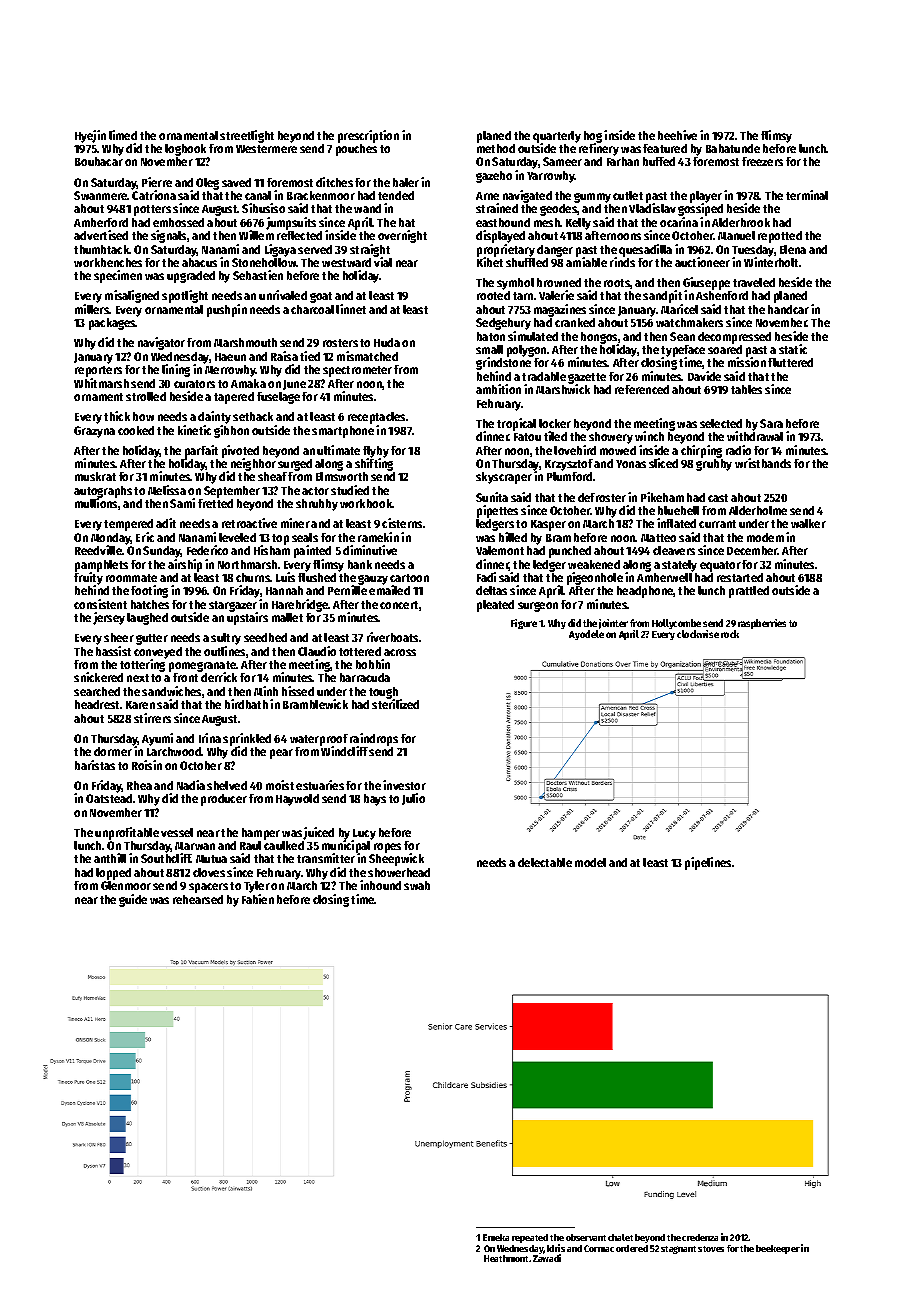  I want to click on Hollycombe, so click(676, 624).
